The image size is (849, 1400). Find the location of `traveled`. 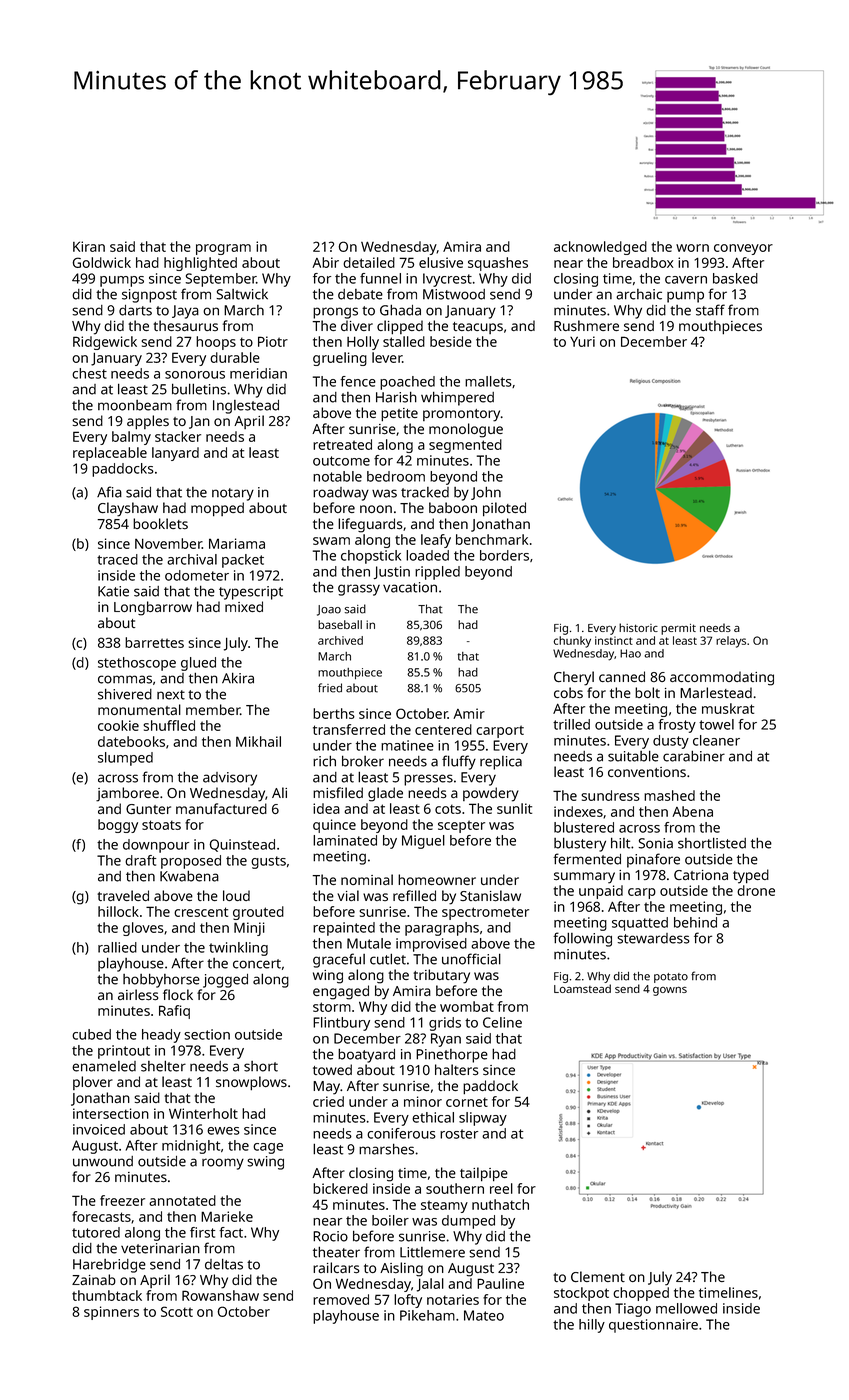

traveled is located at coordinates (123, 895).
